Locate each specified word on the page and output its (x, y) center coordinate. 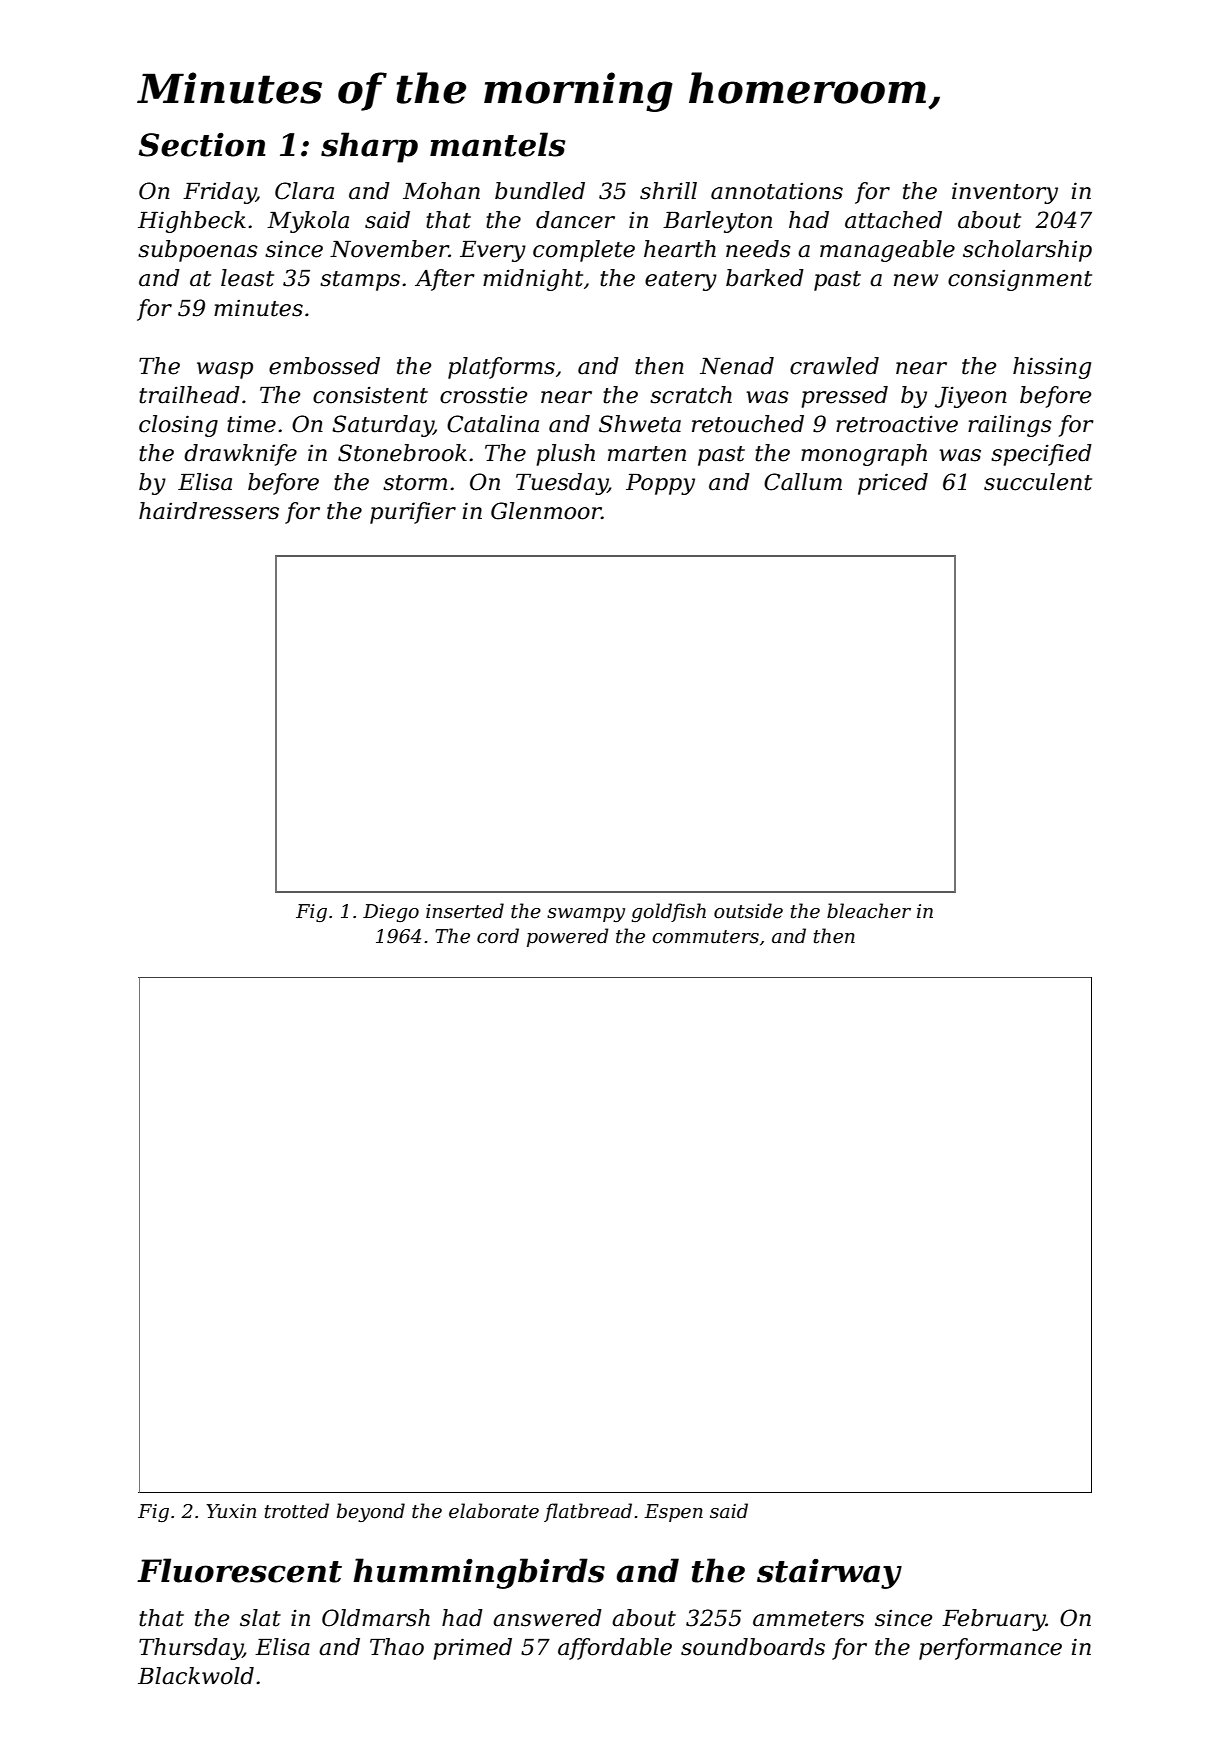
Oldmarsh (376, 1618)
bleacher (869, 911)
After (445, 280)
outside (748, 911)
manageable (887, 251)
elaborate (494, 1511)
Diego (391, 913)
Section (202, 145)
